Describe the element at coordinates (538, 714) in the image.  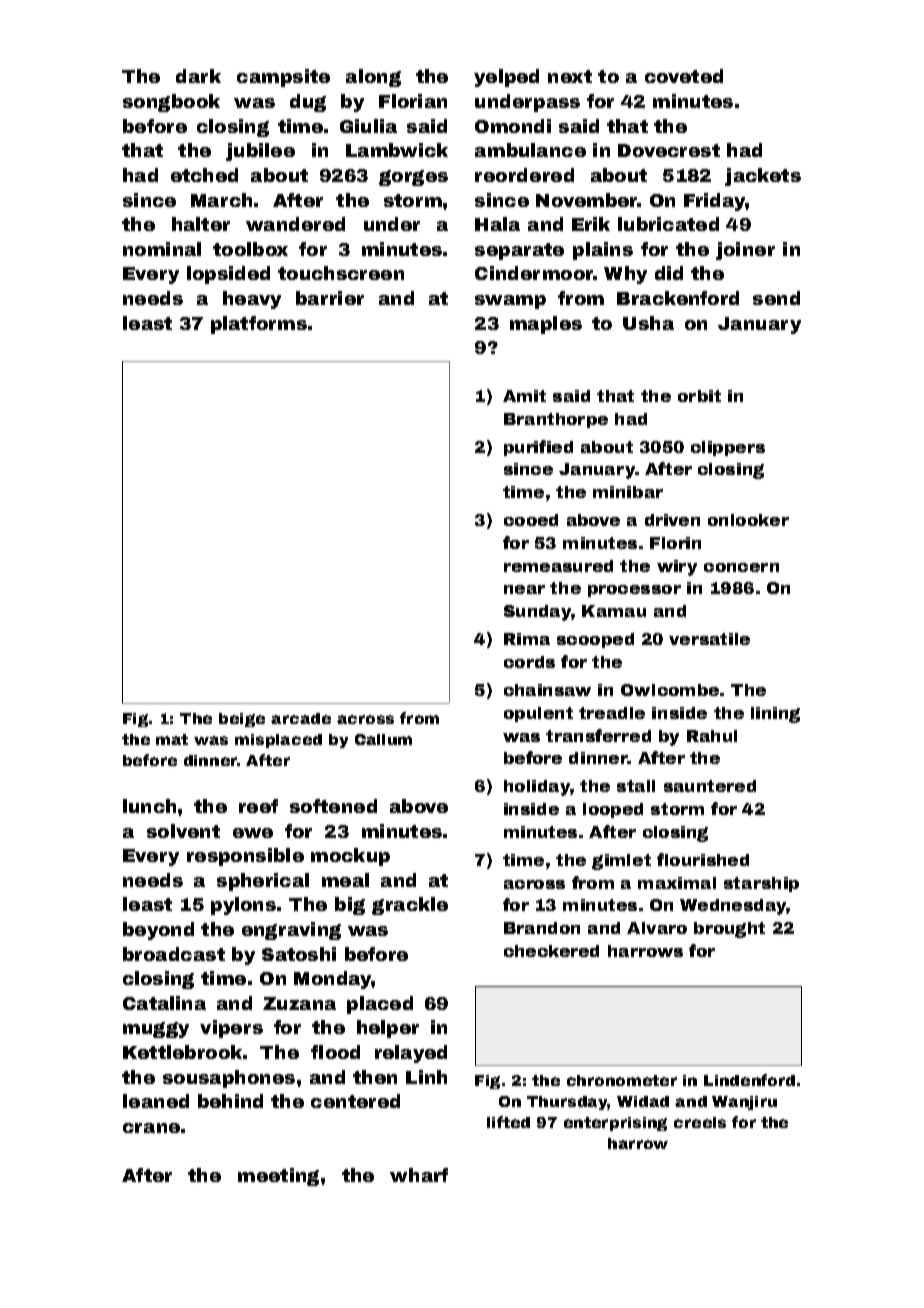
I see `opulent` at that location.
